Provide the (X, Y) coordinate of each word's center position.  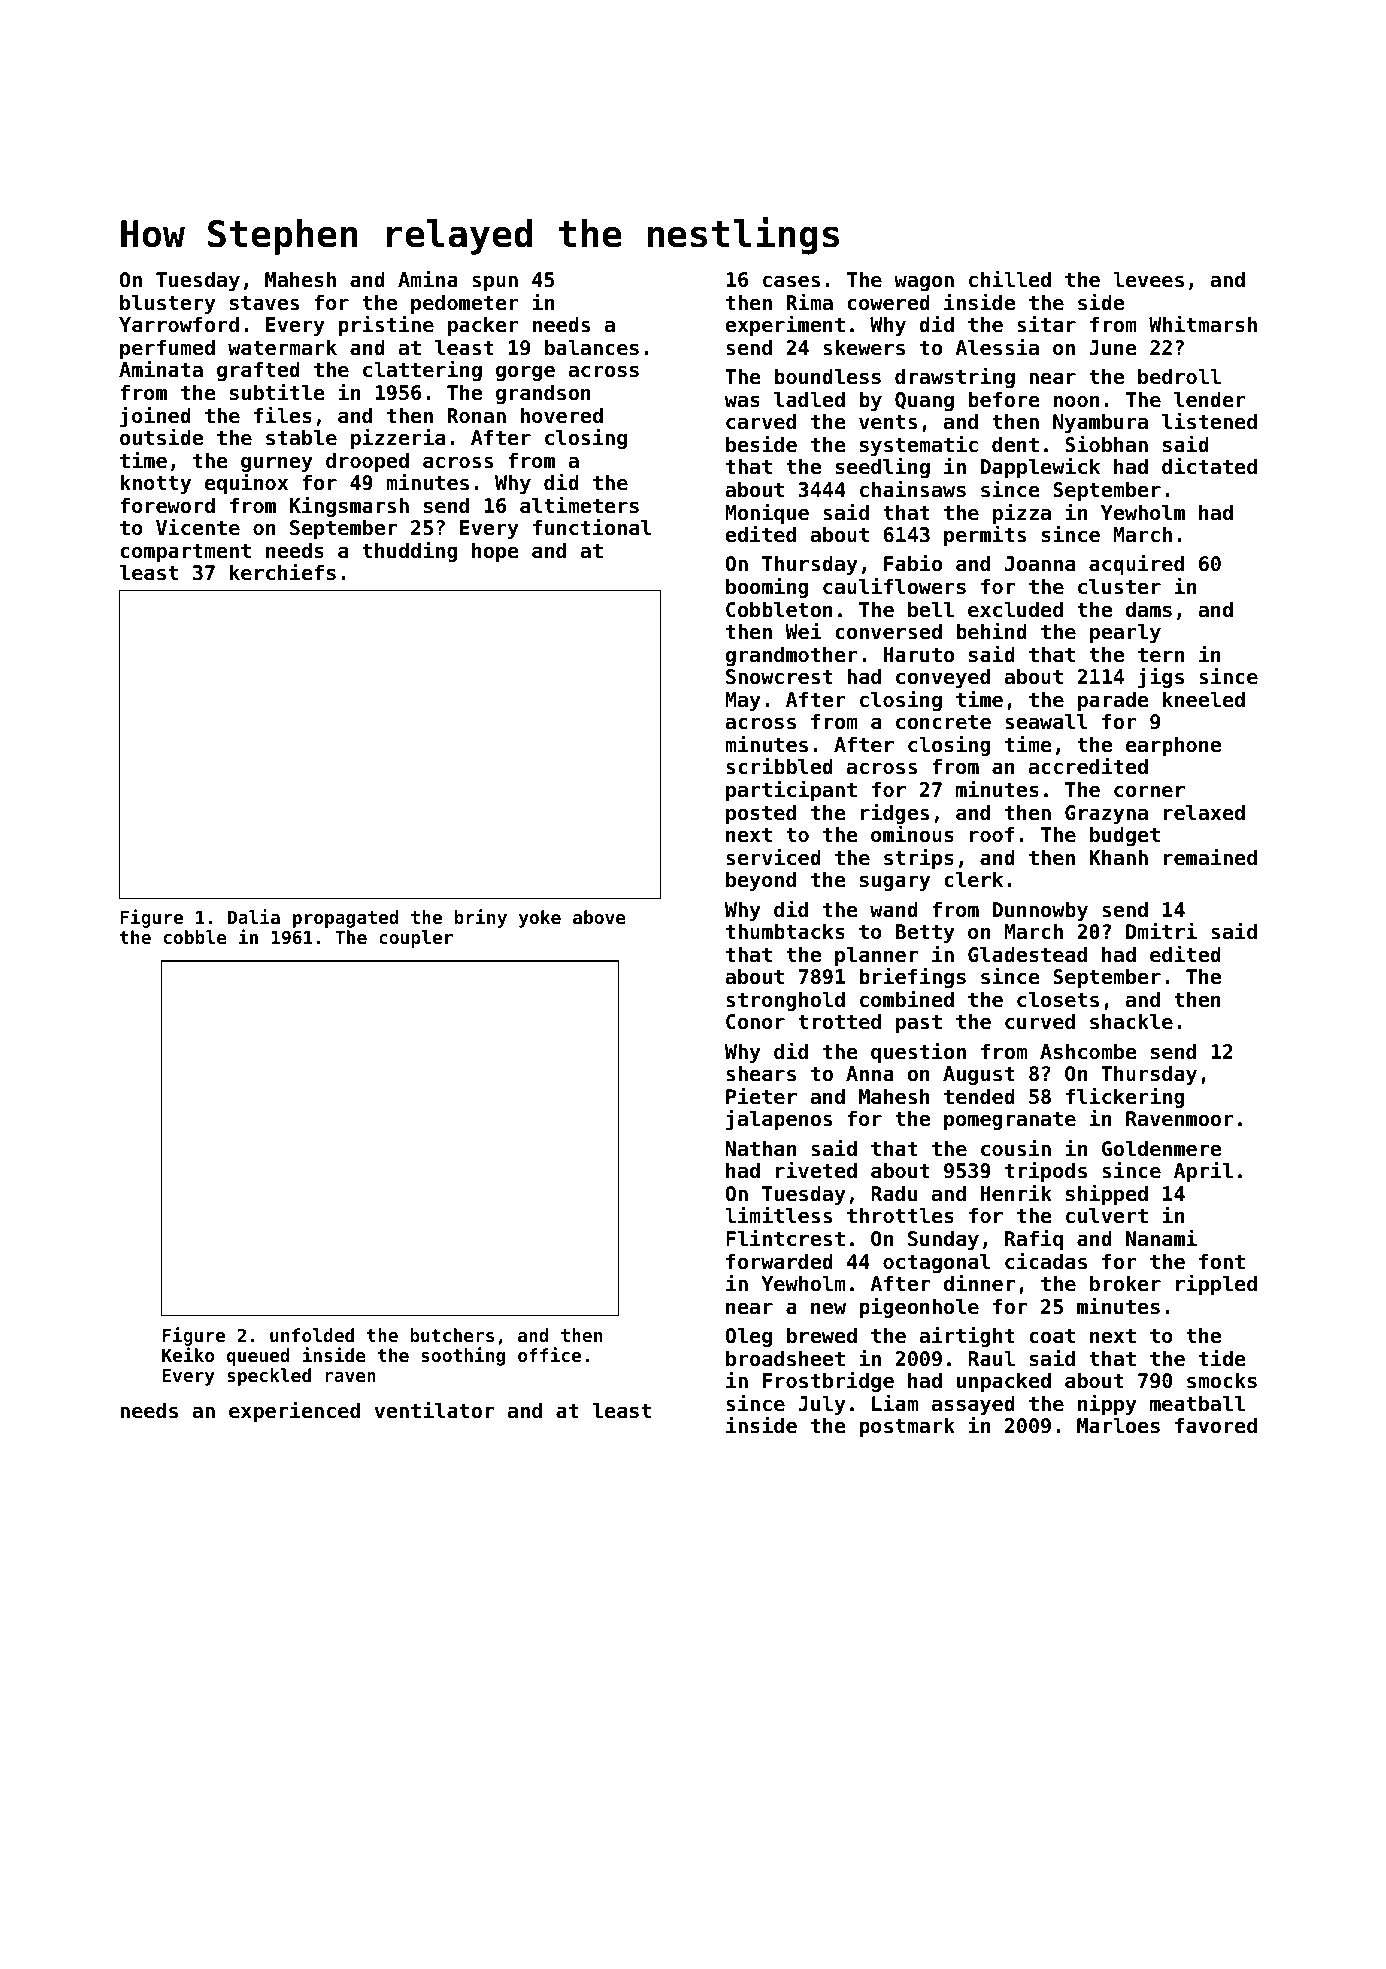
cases (791, 281)
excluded (1015, 609)
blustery (168, 304)
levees (1148, 279)
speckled (269, 1377)
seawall (1046, 721)
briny (481, 918)
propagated (345, 919)
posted (761, 814)
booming (767, 587)
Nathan (761, 1148)
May (743, 701)
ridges (895, 813)
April (1203, 1171)
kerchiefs (283, 572)
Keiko (188, 1354)
